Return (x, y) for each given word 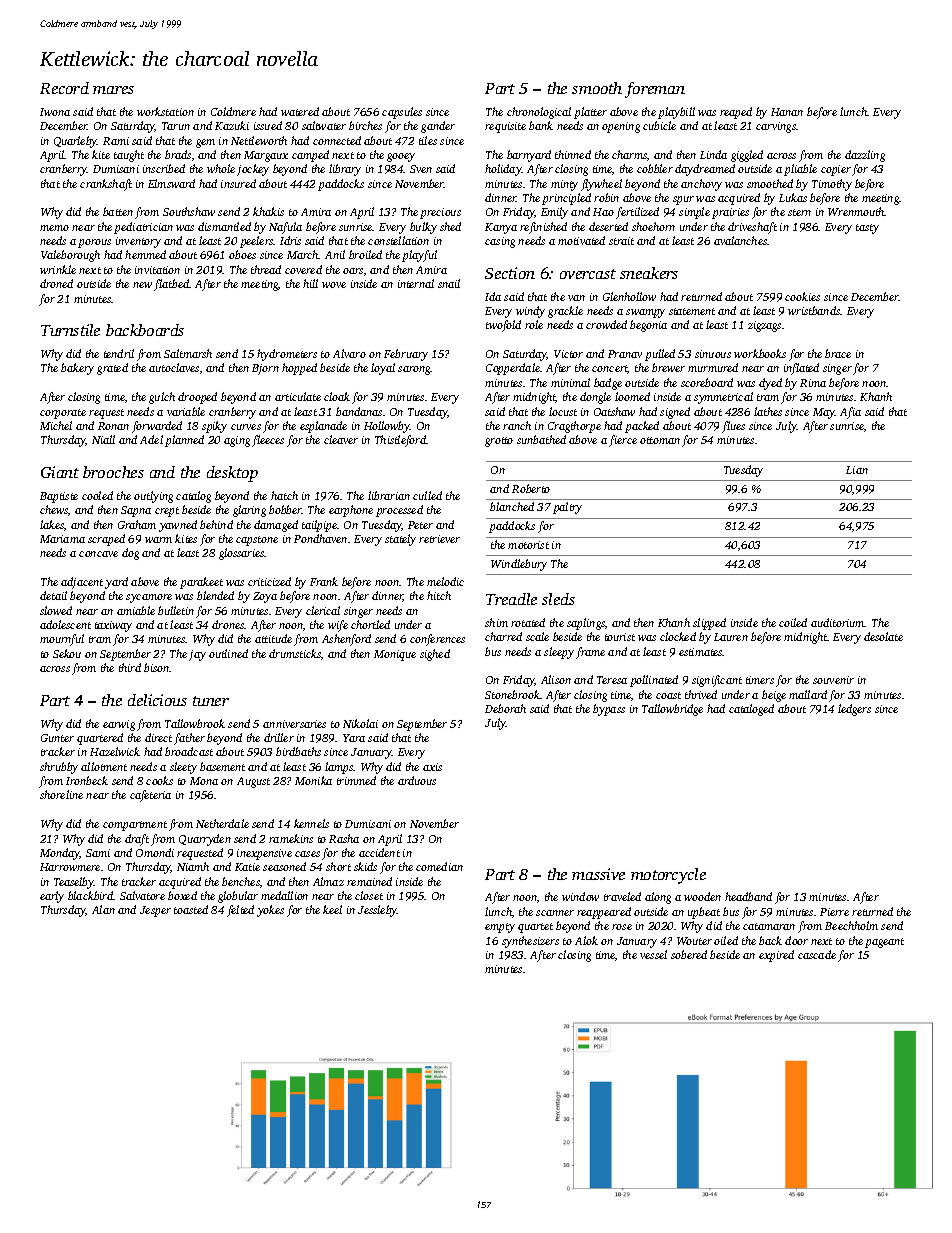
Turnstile (70, 330)
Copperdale (513, 369)
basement (222, 766)
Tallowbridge (672, 710)
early (52, 897)
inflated (801, 369)
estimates (701, 652)
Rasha (344, 838)
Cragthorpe (574, 427)
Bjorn (265, 369)
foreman (655, 90)
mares (113, 90)
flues (733, 427)
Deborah (505, 708)
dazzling (865, 156)
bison (157, 667)
